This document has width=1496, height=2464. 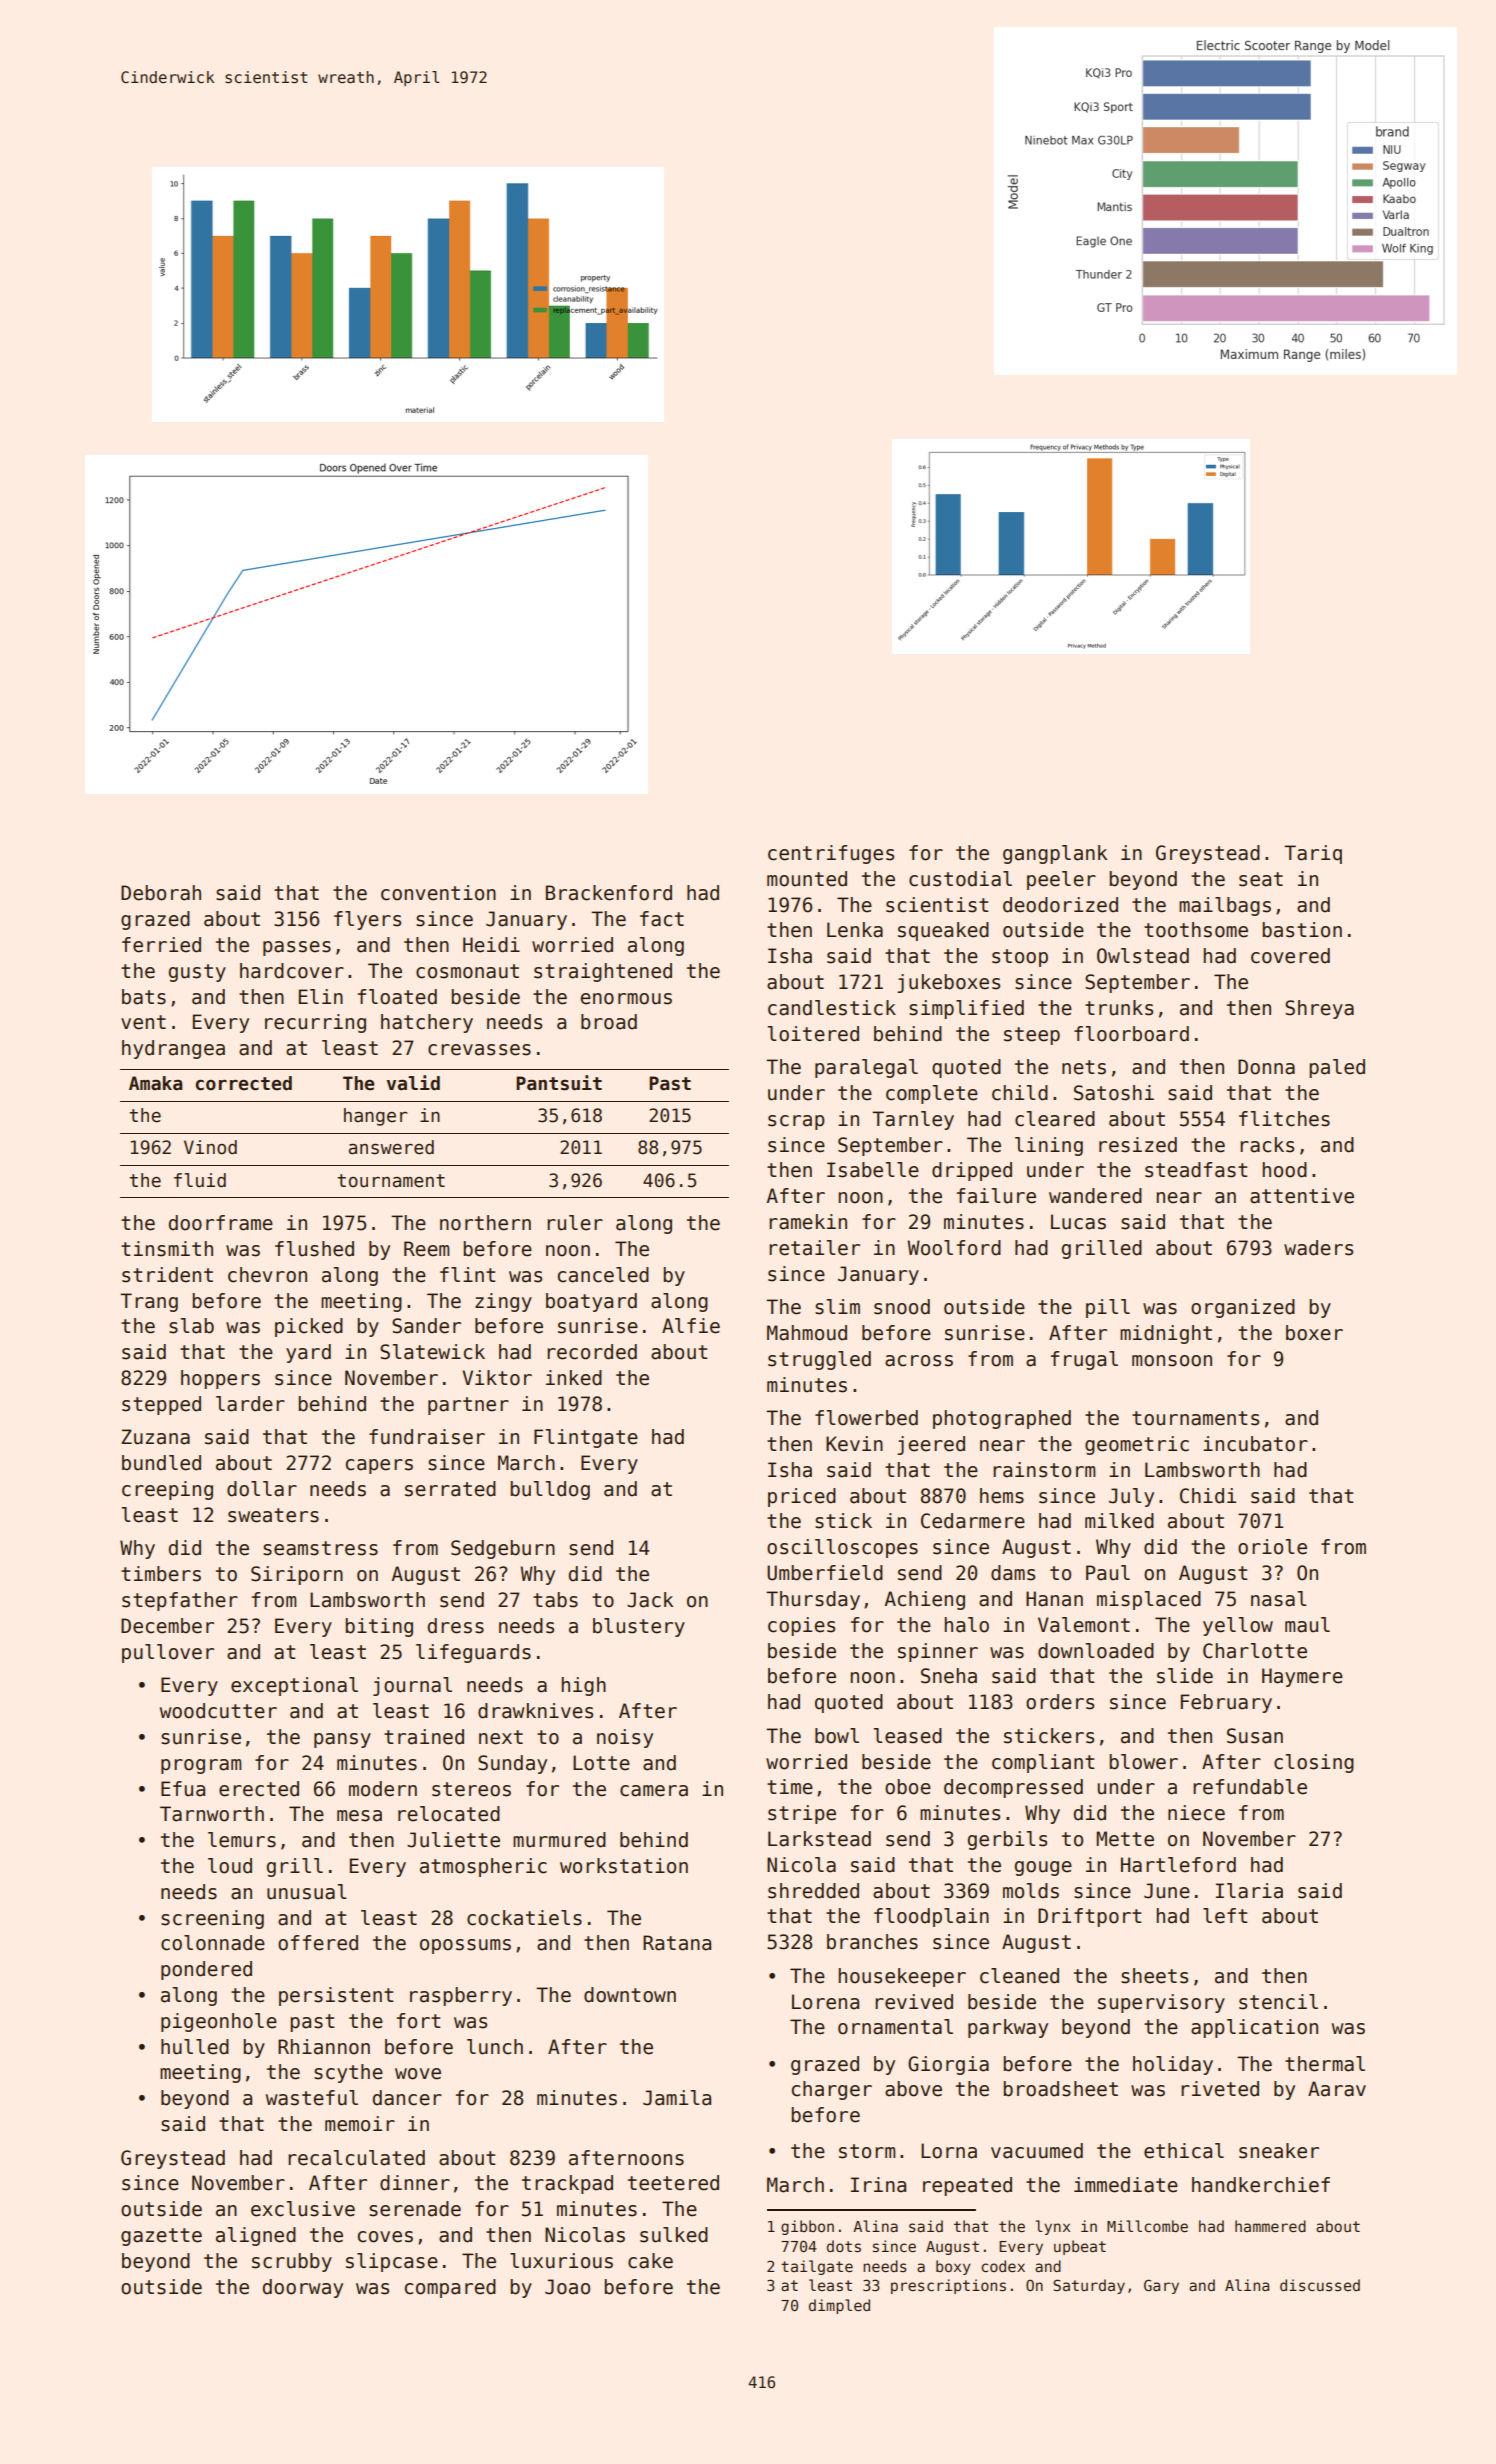 What do you see at coordinates (1320, 2285) in the document?
I see `discussed` at bounding box center [1320, 2285].
